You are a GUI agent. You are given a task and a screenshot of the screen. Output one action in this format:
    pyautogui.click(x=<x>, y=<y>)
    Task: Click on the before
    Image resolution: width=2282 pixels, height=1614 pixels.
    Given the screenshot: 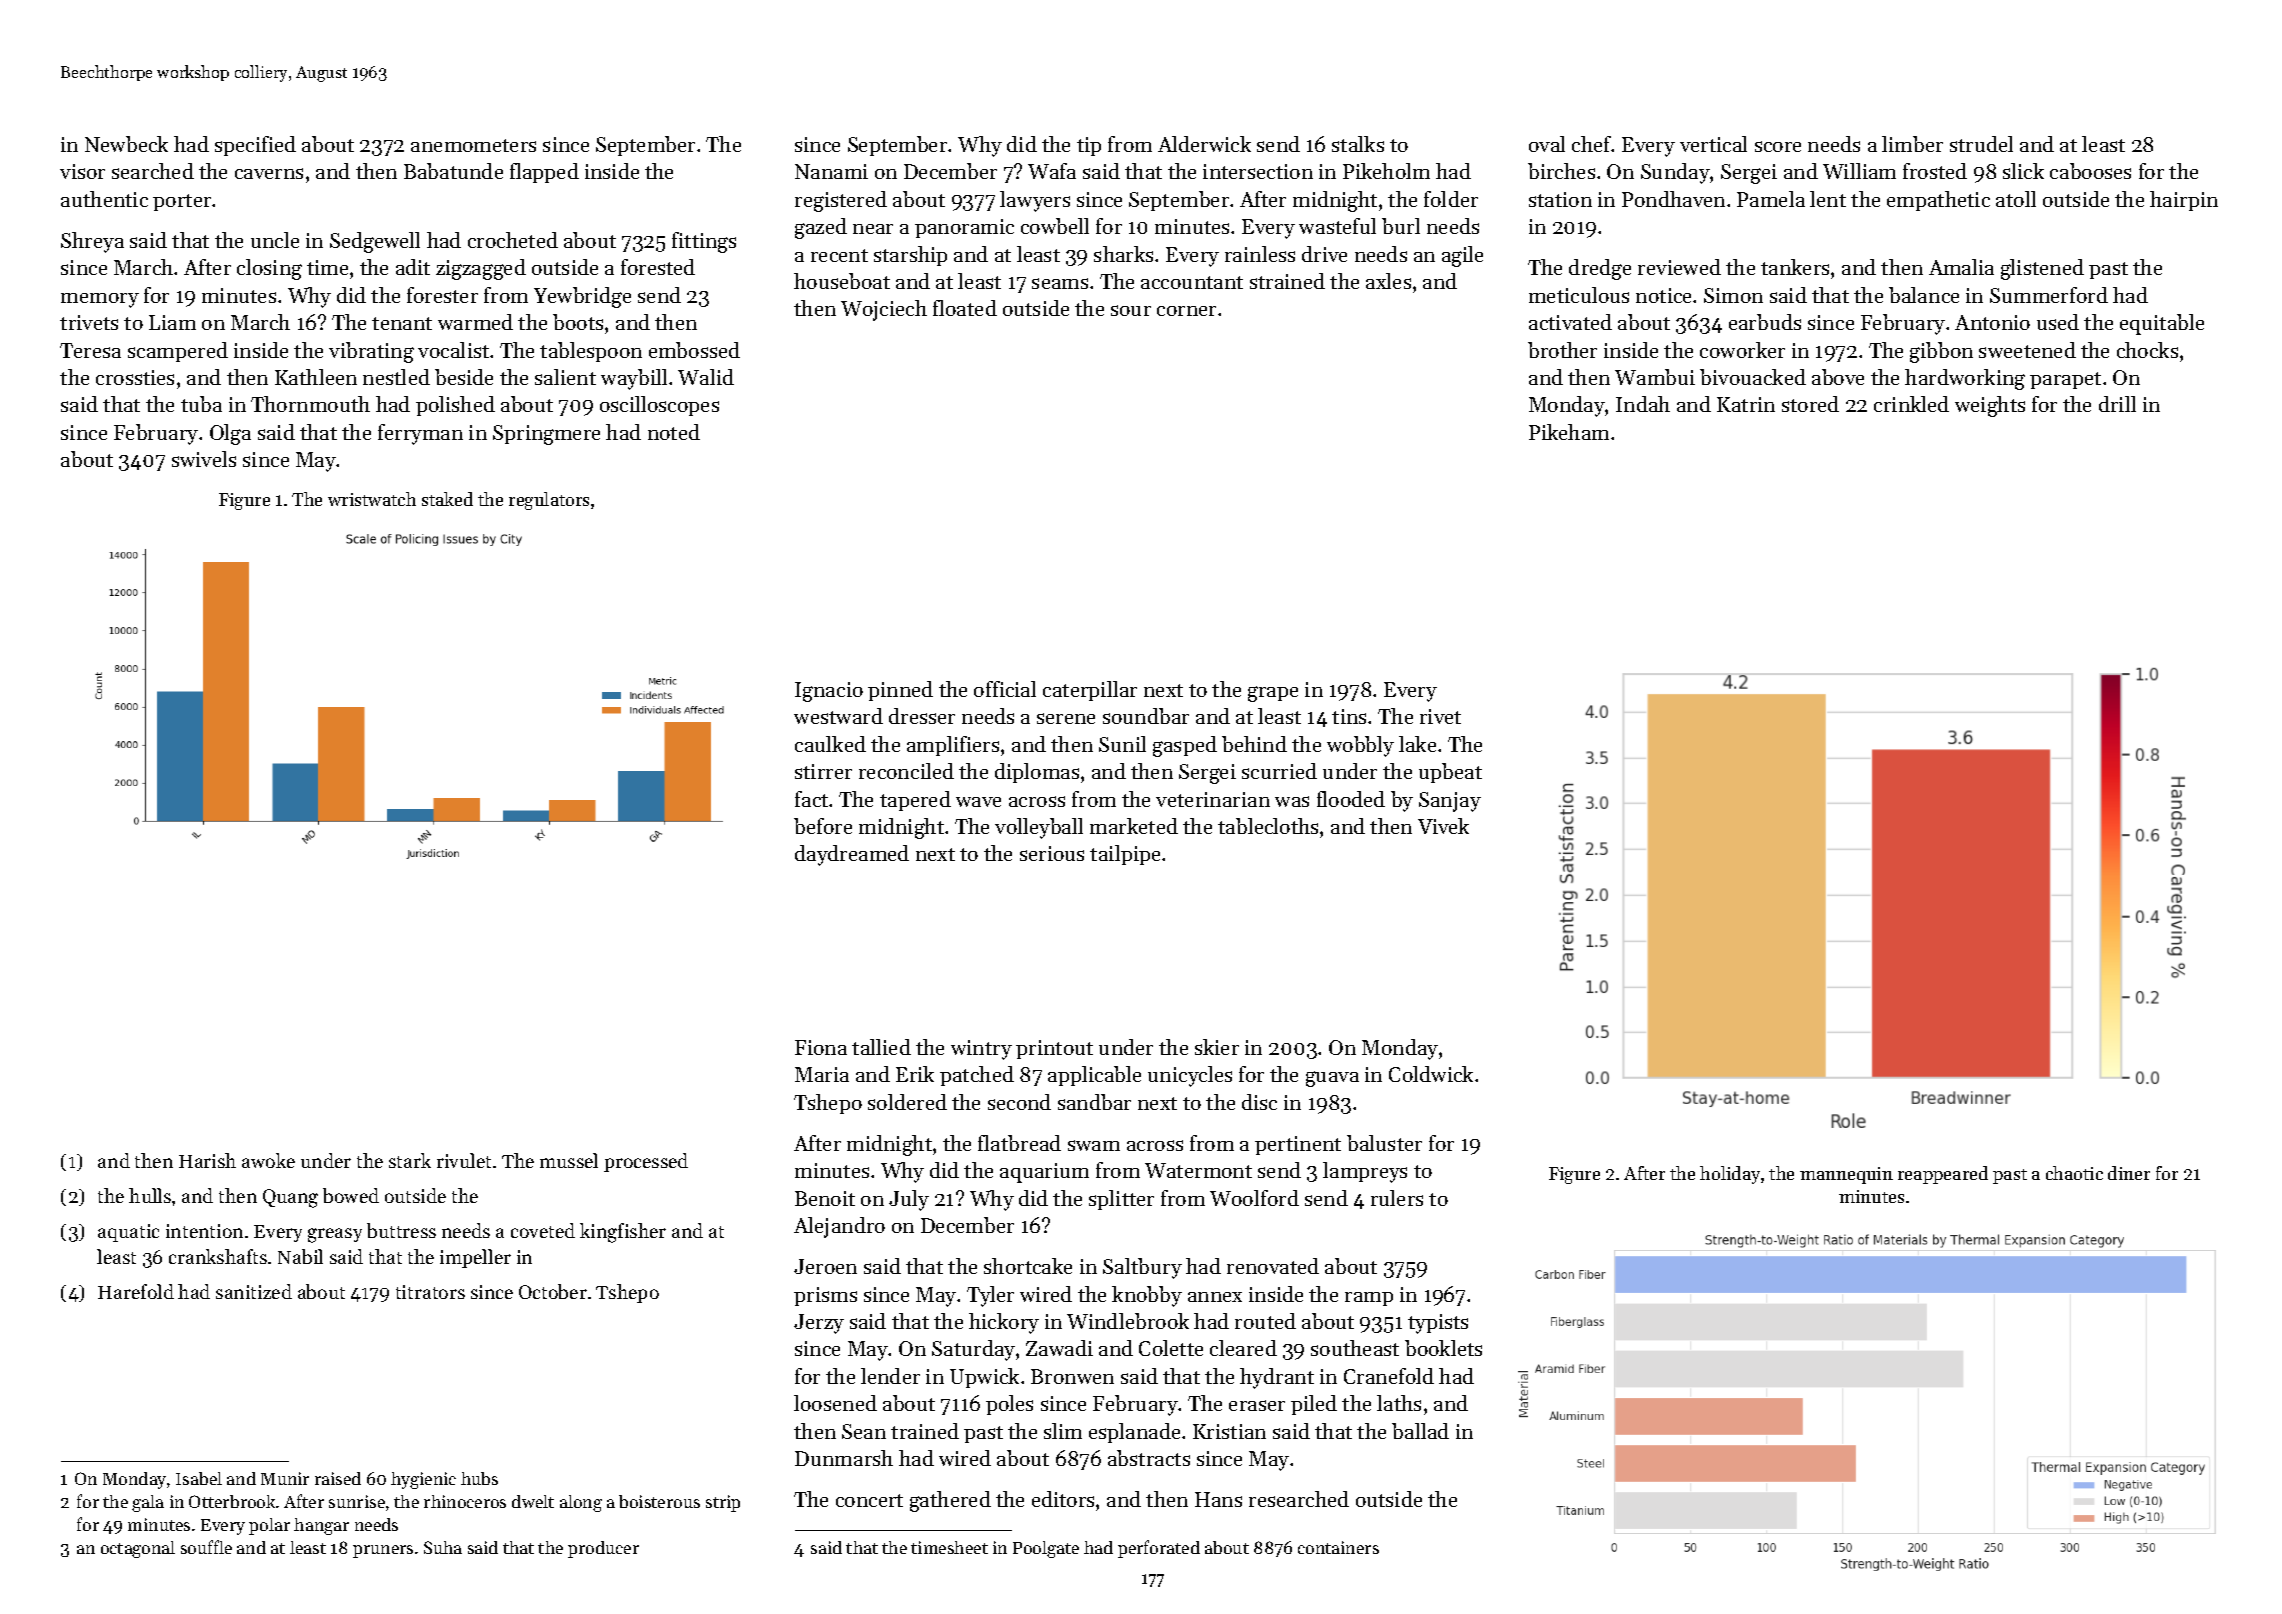 What is the action you would take?
    pyautogui.click(x=823, y=826)
